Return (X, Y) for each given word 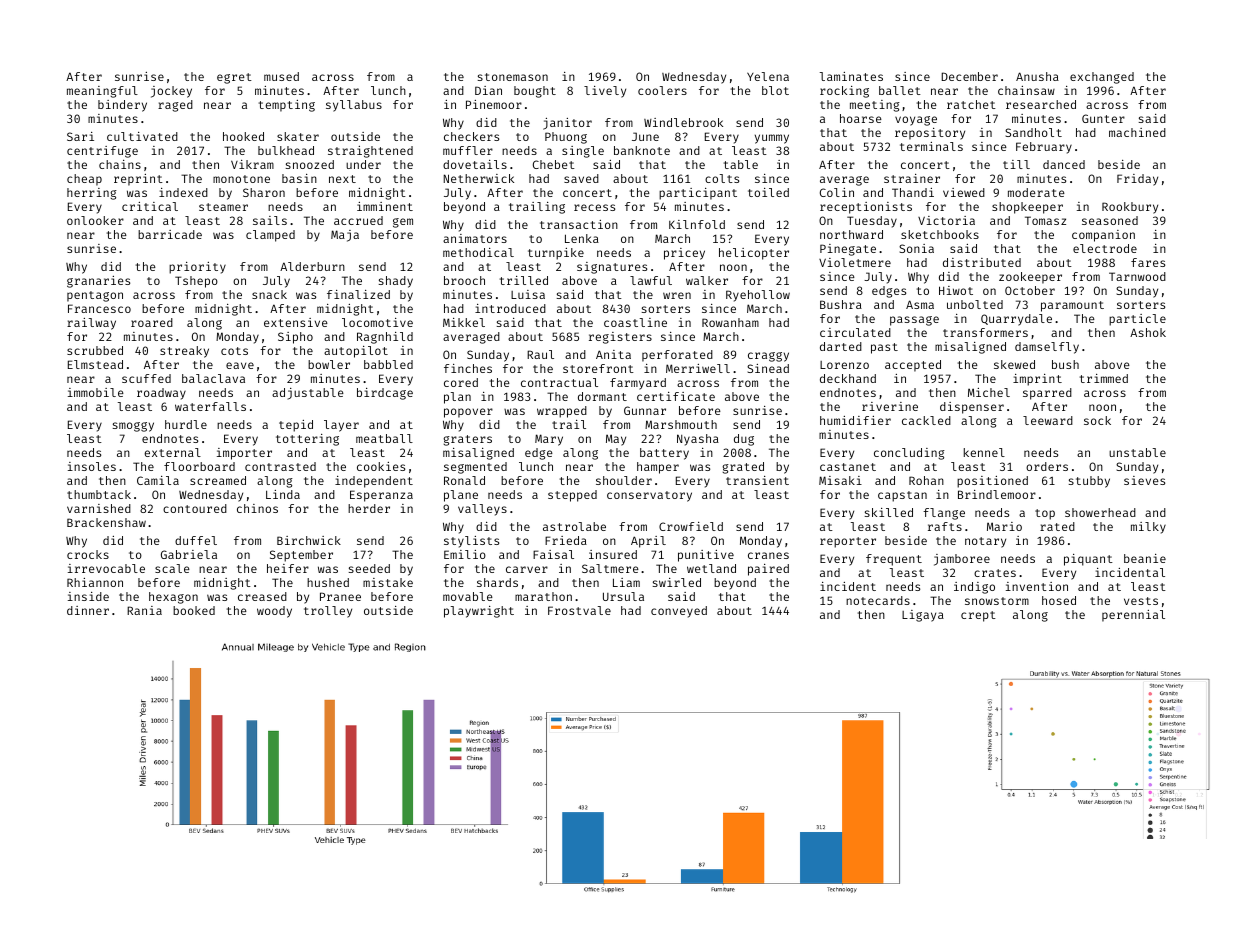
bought (535, 92)
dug (744, 440)
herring (92, 194)
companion (1103, 236)
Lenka (582, 238)
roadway (161, 394)
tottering (307, 440)
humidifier (855, 420)
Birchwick (309, 540)
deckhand (848, 378)
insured (613, 554)
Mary (549, 440)
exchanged (1102, 78)
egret (234, 78)
